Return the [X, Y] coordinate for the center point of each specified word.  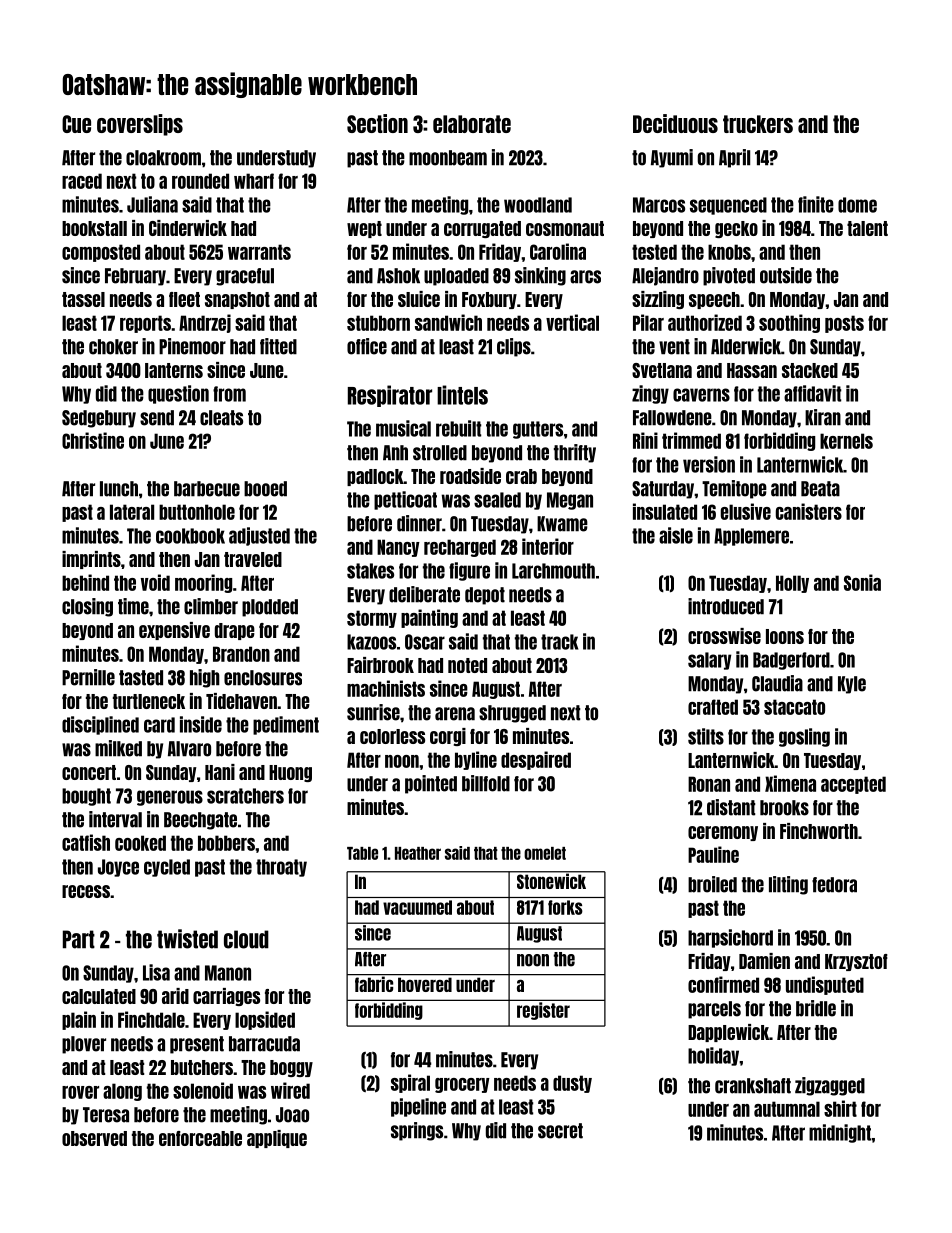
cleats [221, 418]
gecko [736, 229]
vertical [572, 322]
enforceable [200, 1138]
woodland [538, 205]
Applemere [751, 537]
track [559, 642]
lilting [788, 885]
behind [85, 582]
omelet [545, 853]
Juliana [152, 204]
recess [86, 891]
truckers [758, 124]
